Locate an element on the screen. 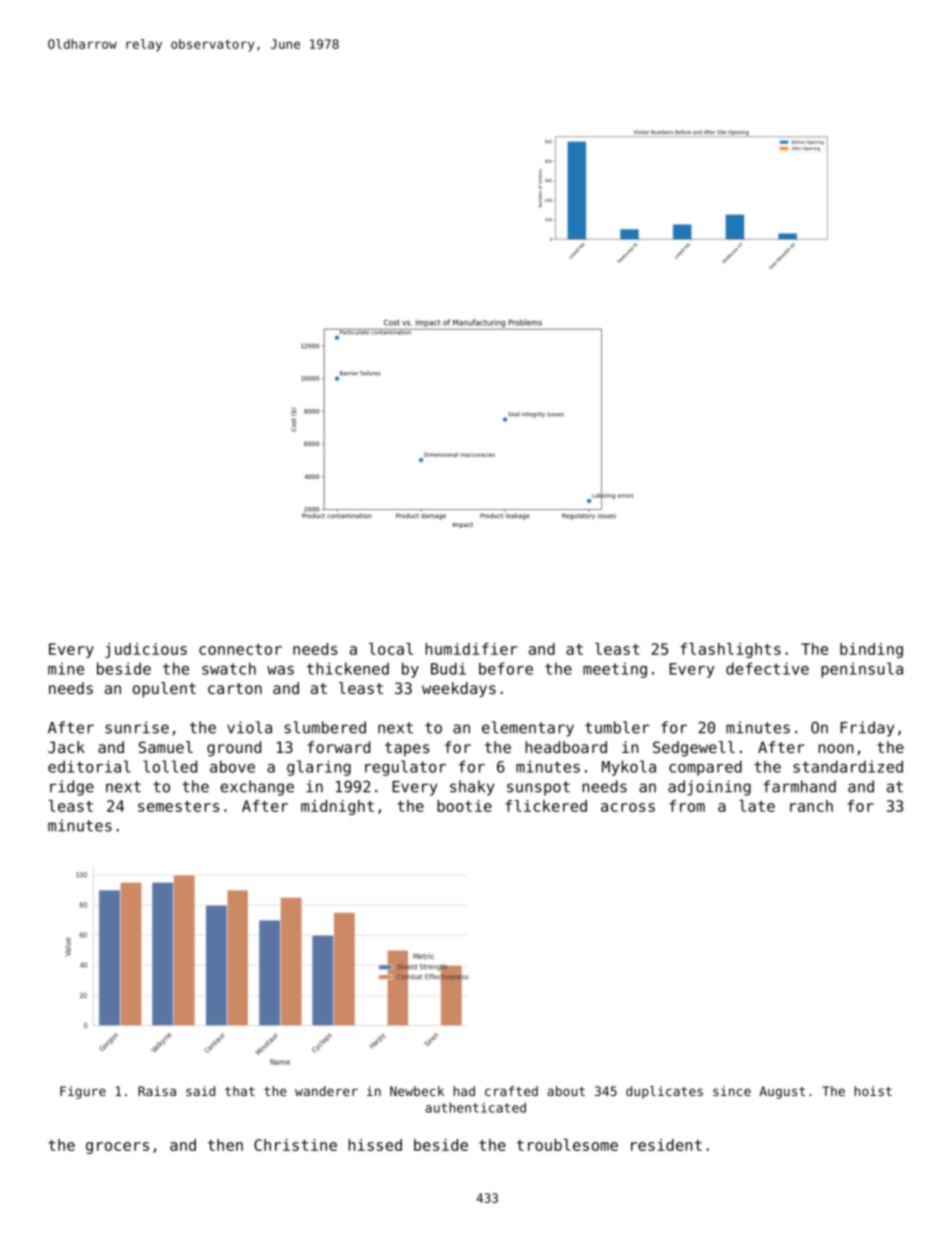 This screenshot has height=1233, width=952. hissed is located at coordinates (375, 1145).
